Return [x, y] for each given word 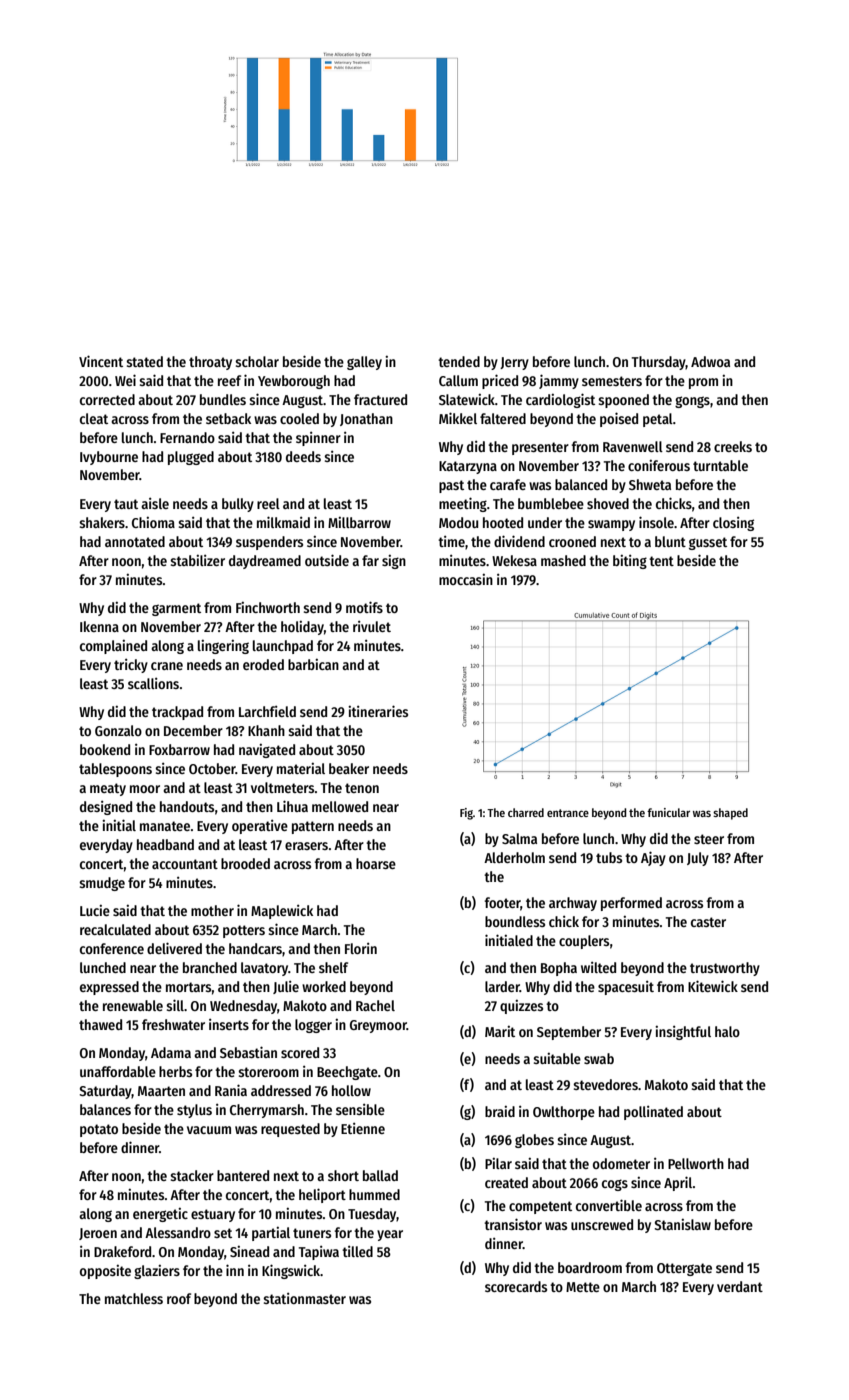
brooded [245, 863]
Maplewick [282, 912]
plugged [191, 458]
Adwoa [710, 361]
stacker [192, 1175]
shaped [730, 814]
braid [500, 1111]
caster [708, 922]
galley [364, 363]
